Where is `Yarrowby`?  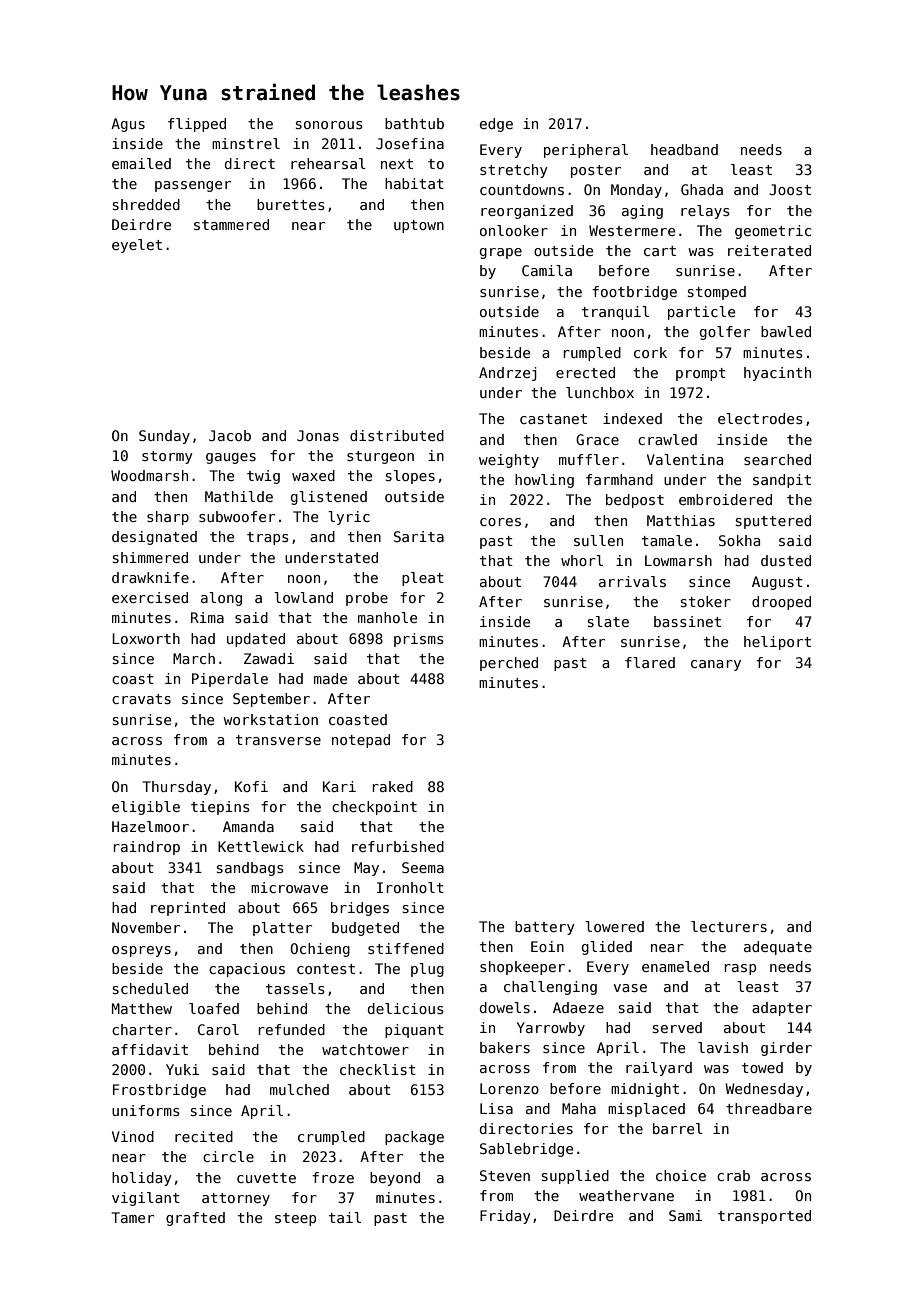
Yarrowby is located at coordinates (551, 1029).
